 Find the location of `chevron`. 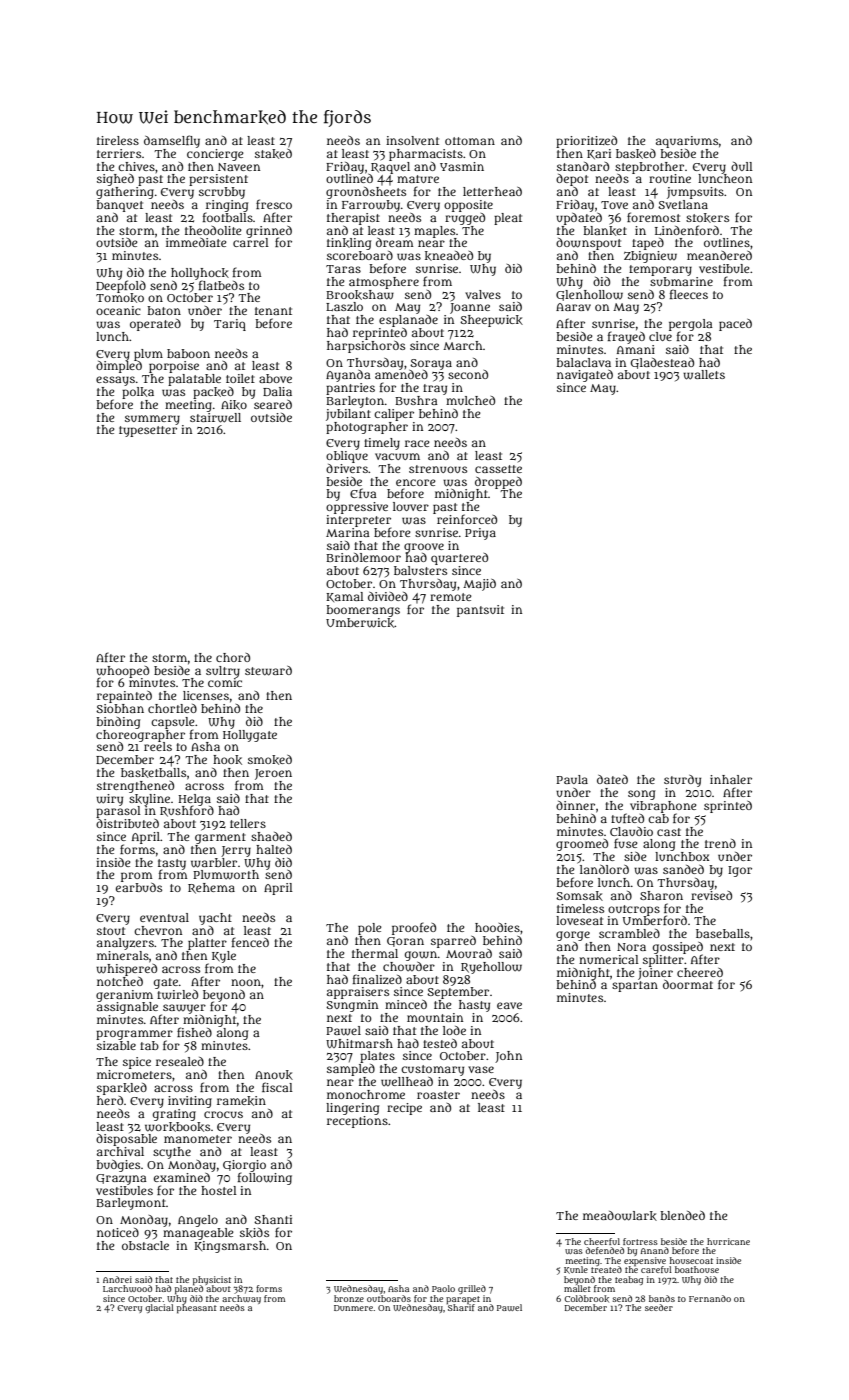

chevron is located at coordinates (158, 930).
